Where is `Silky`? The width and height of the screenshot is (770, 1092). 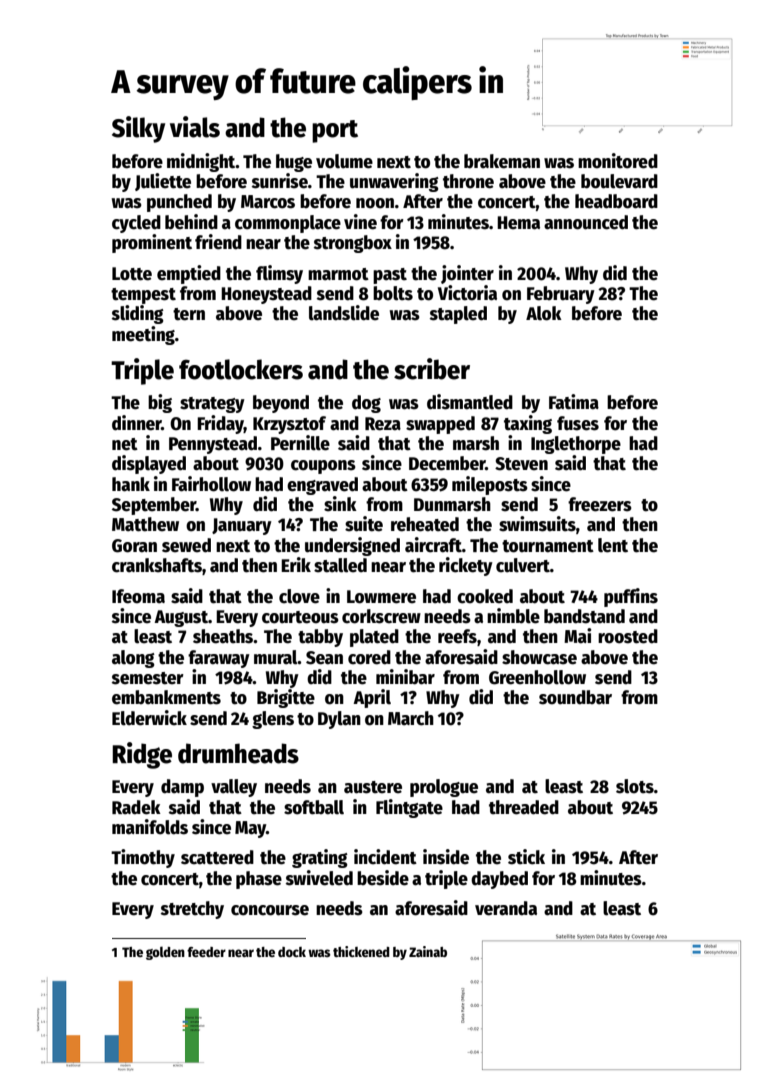 Silky is located at coordinates (138, 129).
